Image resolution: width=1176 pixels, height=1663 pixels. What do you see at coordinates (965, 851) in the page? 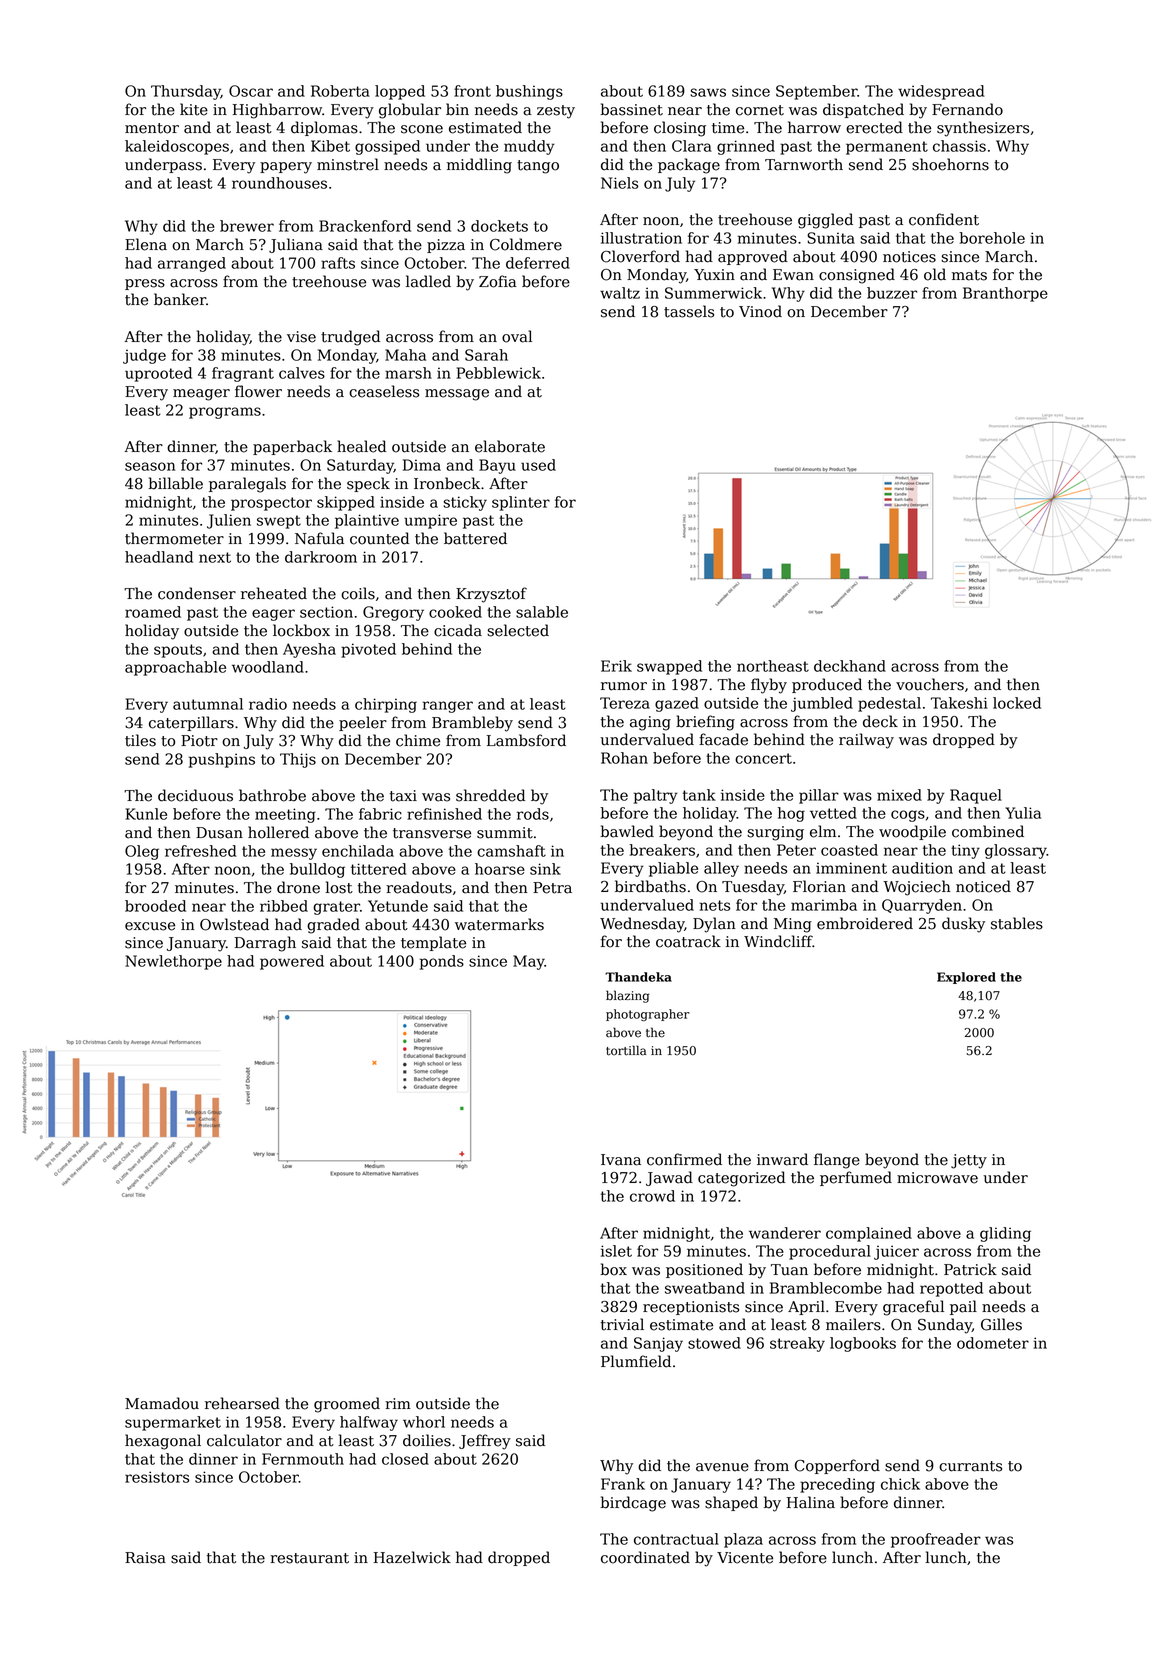
I see `tiny` at bounding box center [965, 851].
